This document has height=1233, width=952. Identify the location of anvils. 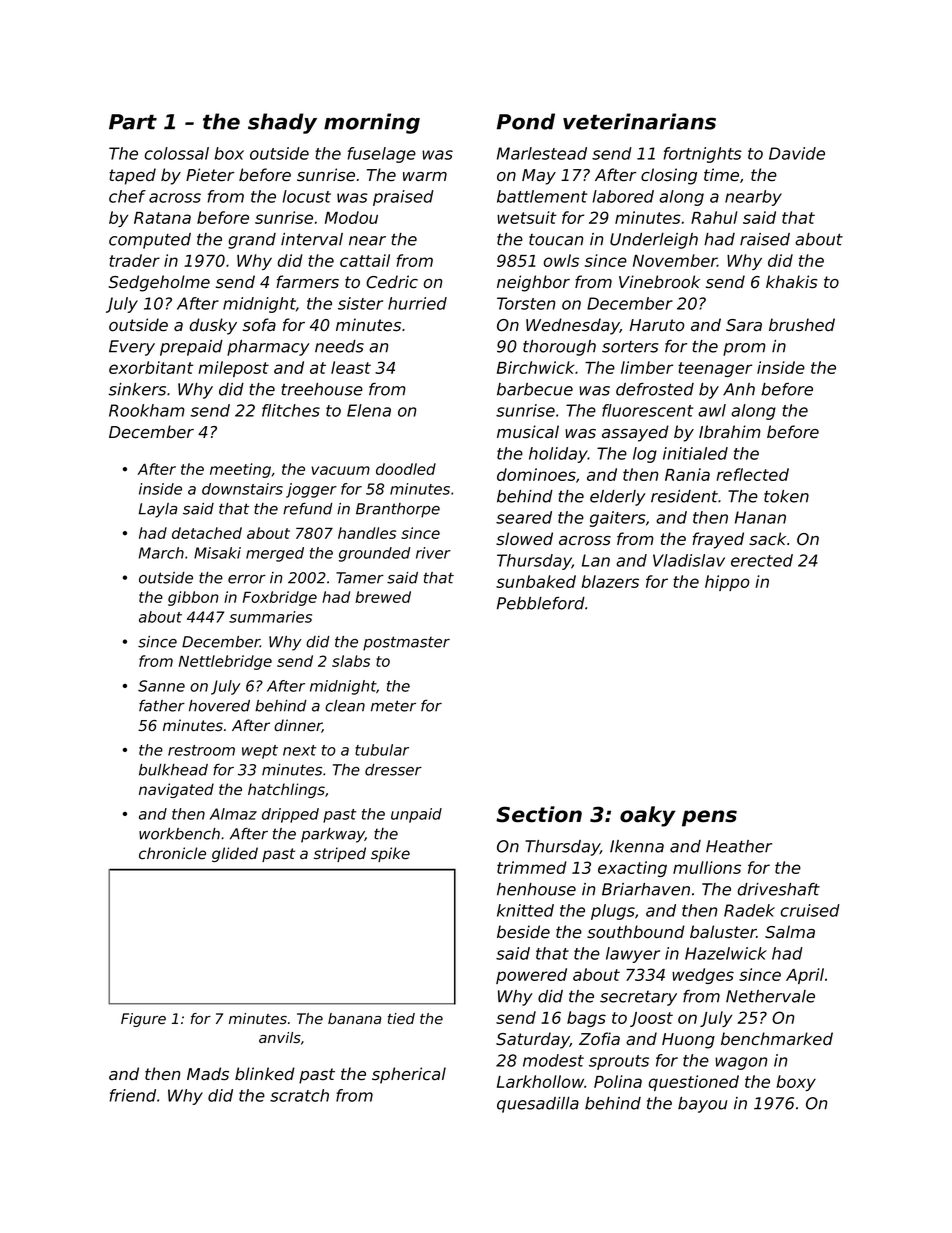
(280, 1038).
